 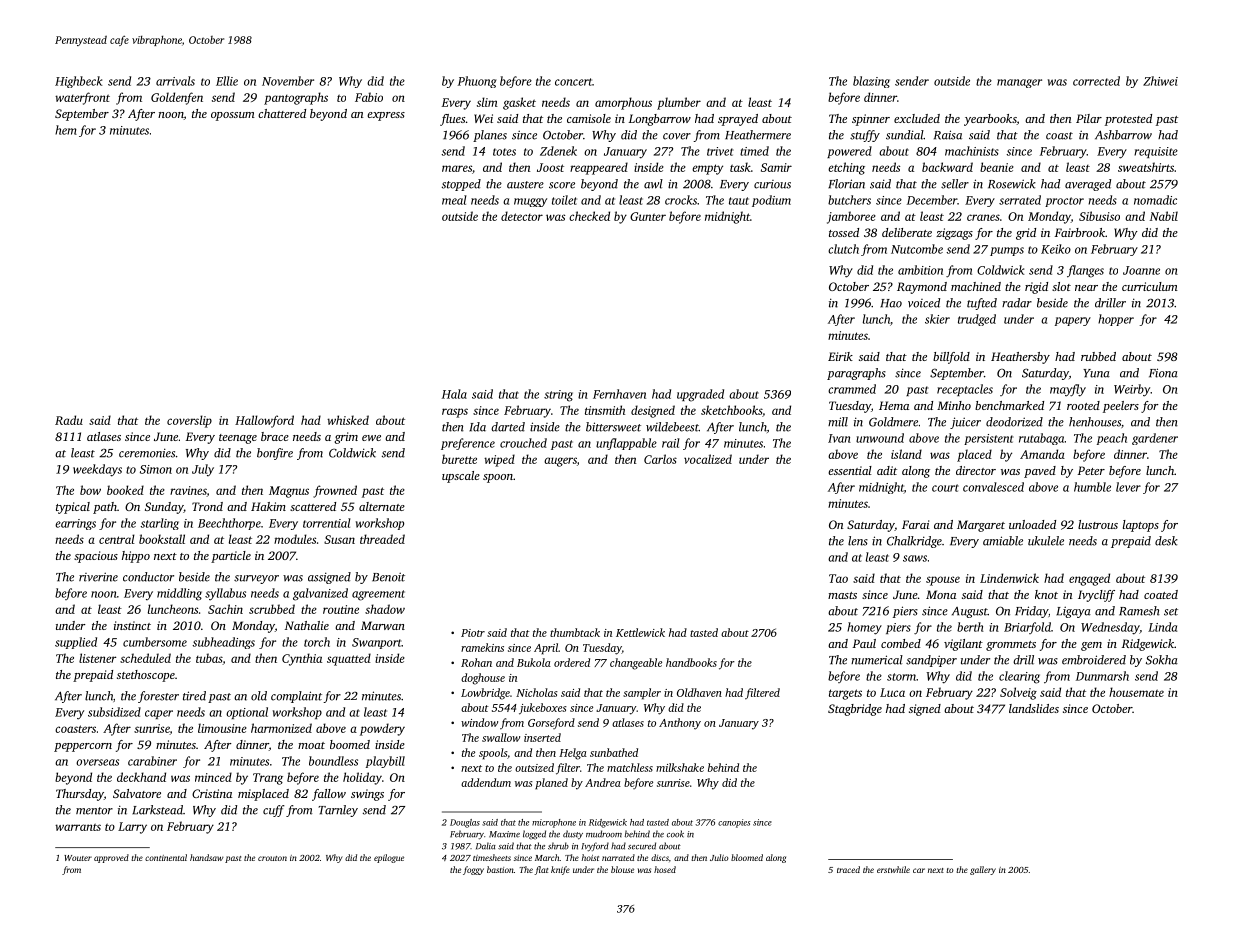 What do you see at coordinates (282, 113) in the page?
I see `chattered` at bounding box center [282, 113].
